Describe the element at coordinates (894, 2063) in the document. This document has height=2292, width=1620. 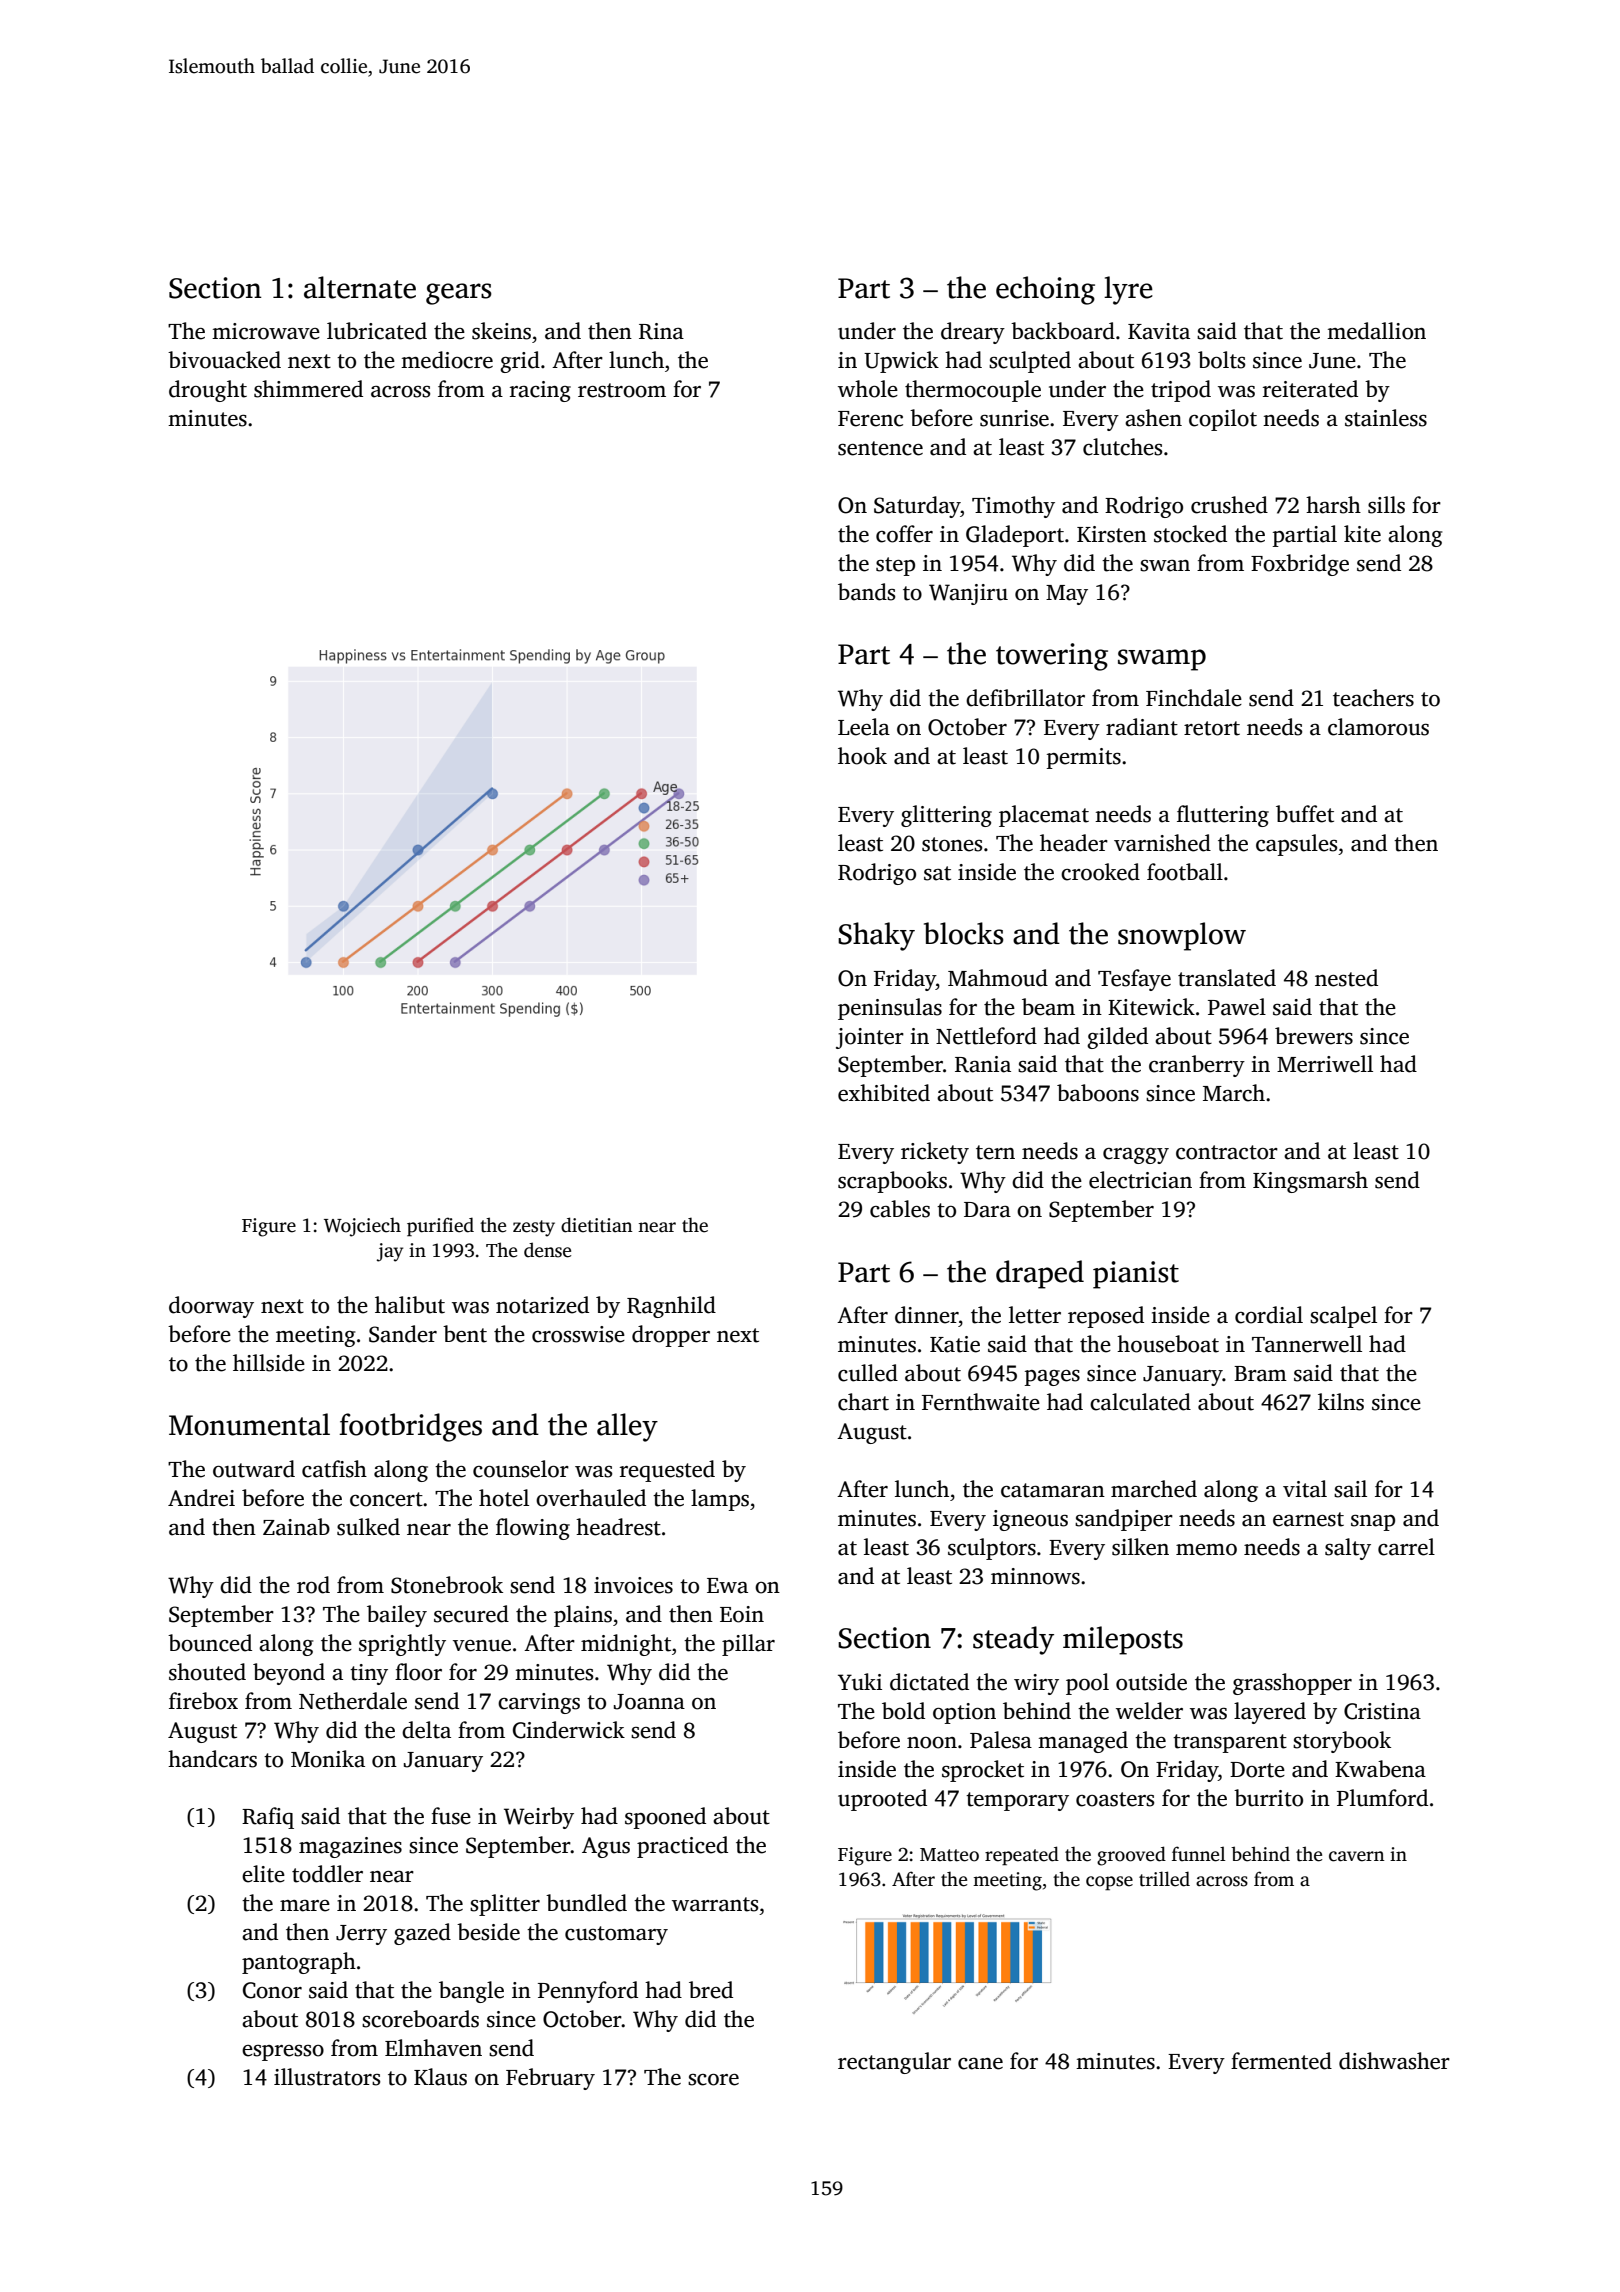
I see `rectangular` at that location.
